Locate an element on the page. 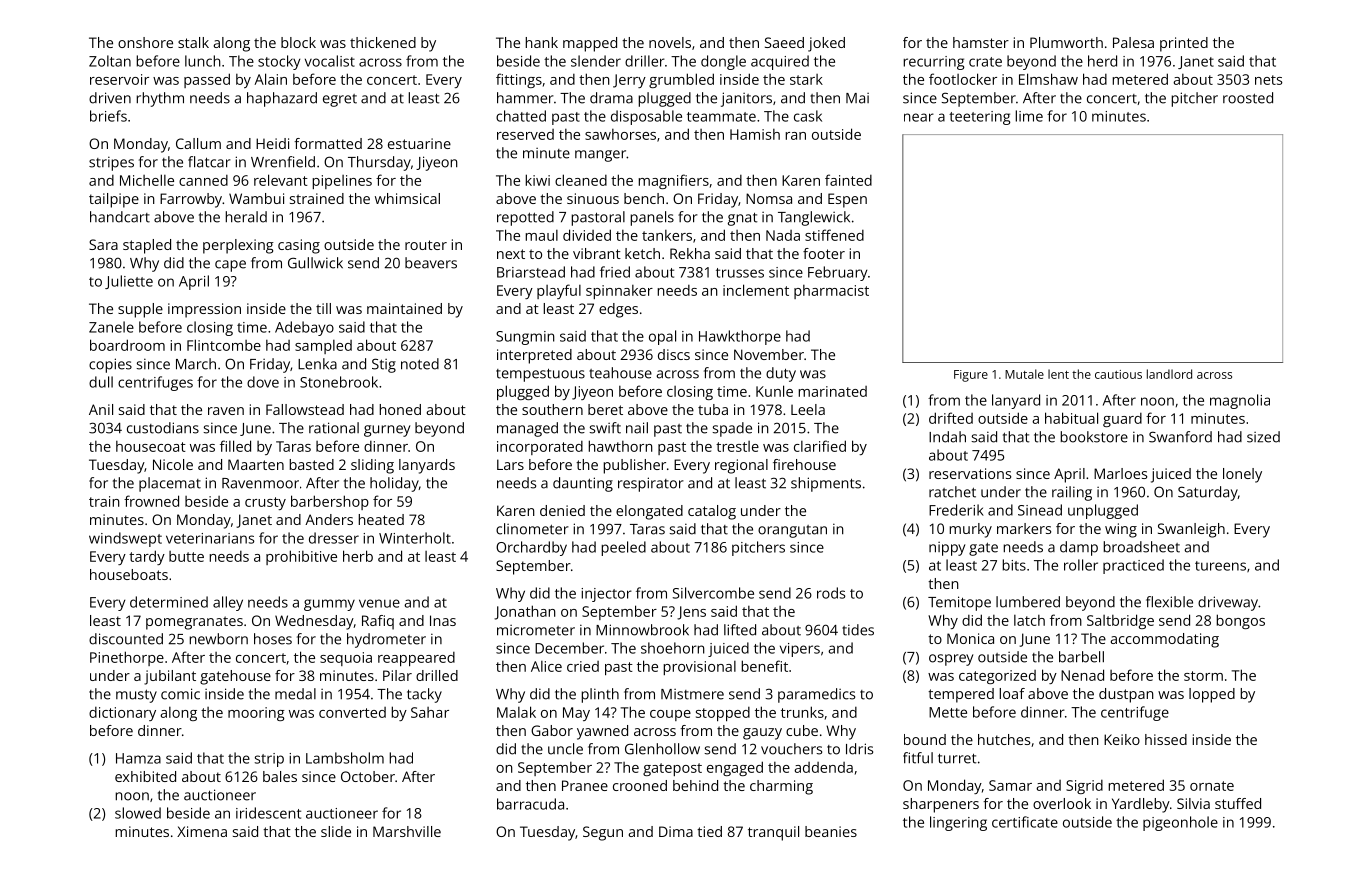  cautious is located at coordinates (1118, 374).
